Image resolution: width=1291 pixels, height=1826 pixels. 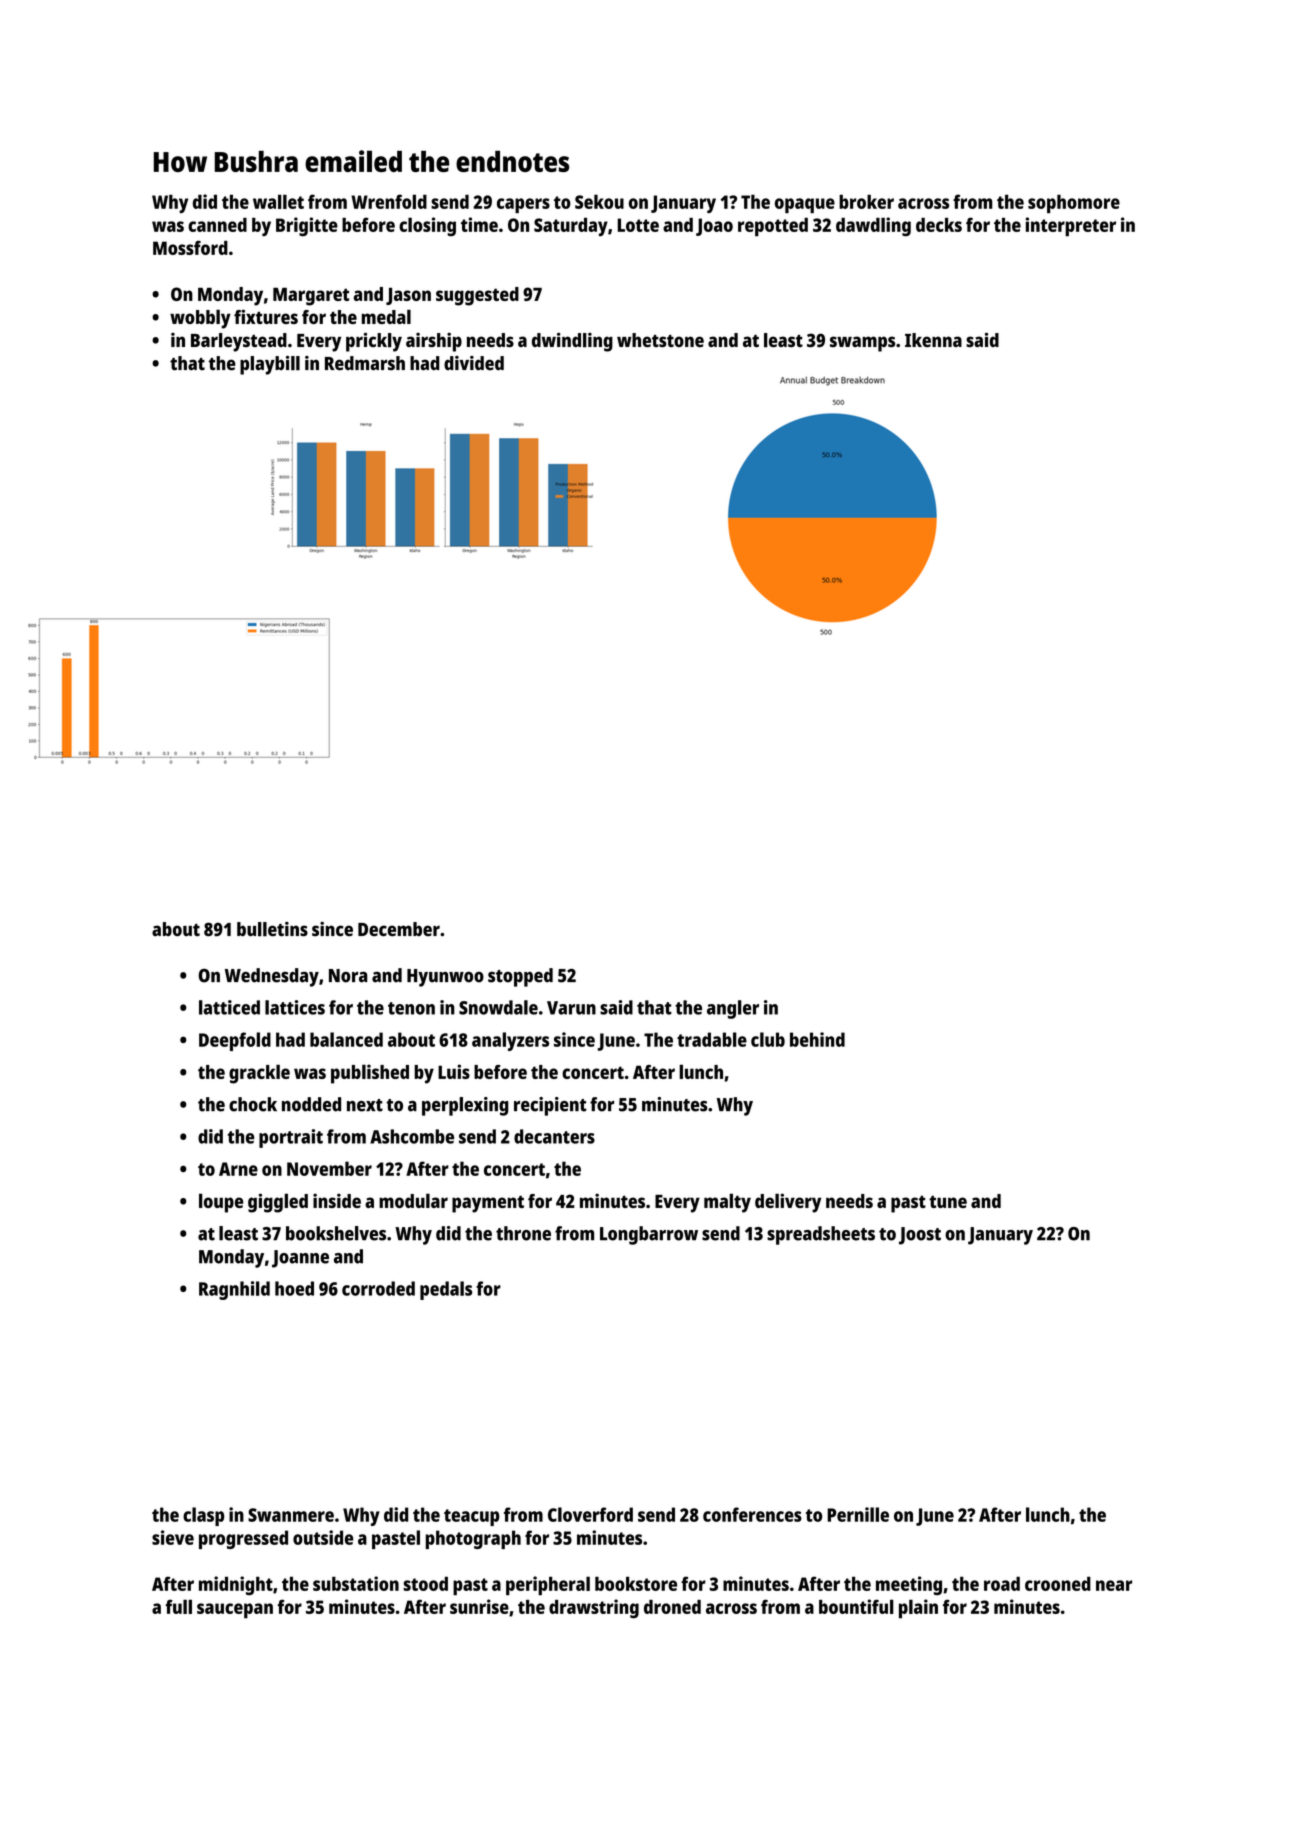 I want to click on canned, so click(x=217, y=225).
